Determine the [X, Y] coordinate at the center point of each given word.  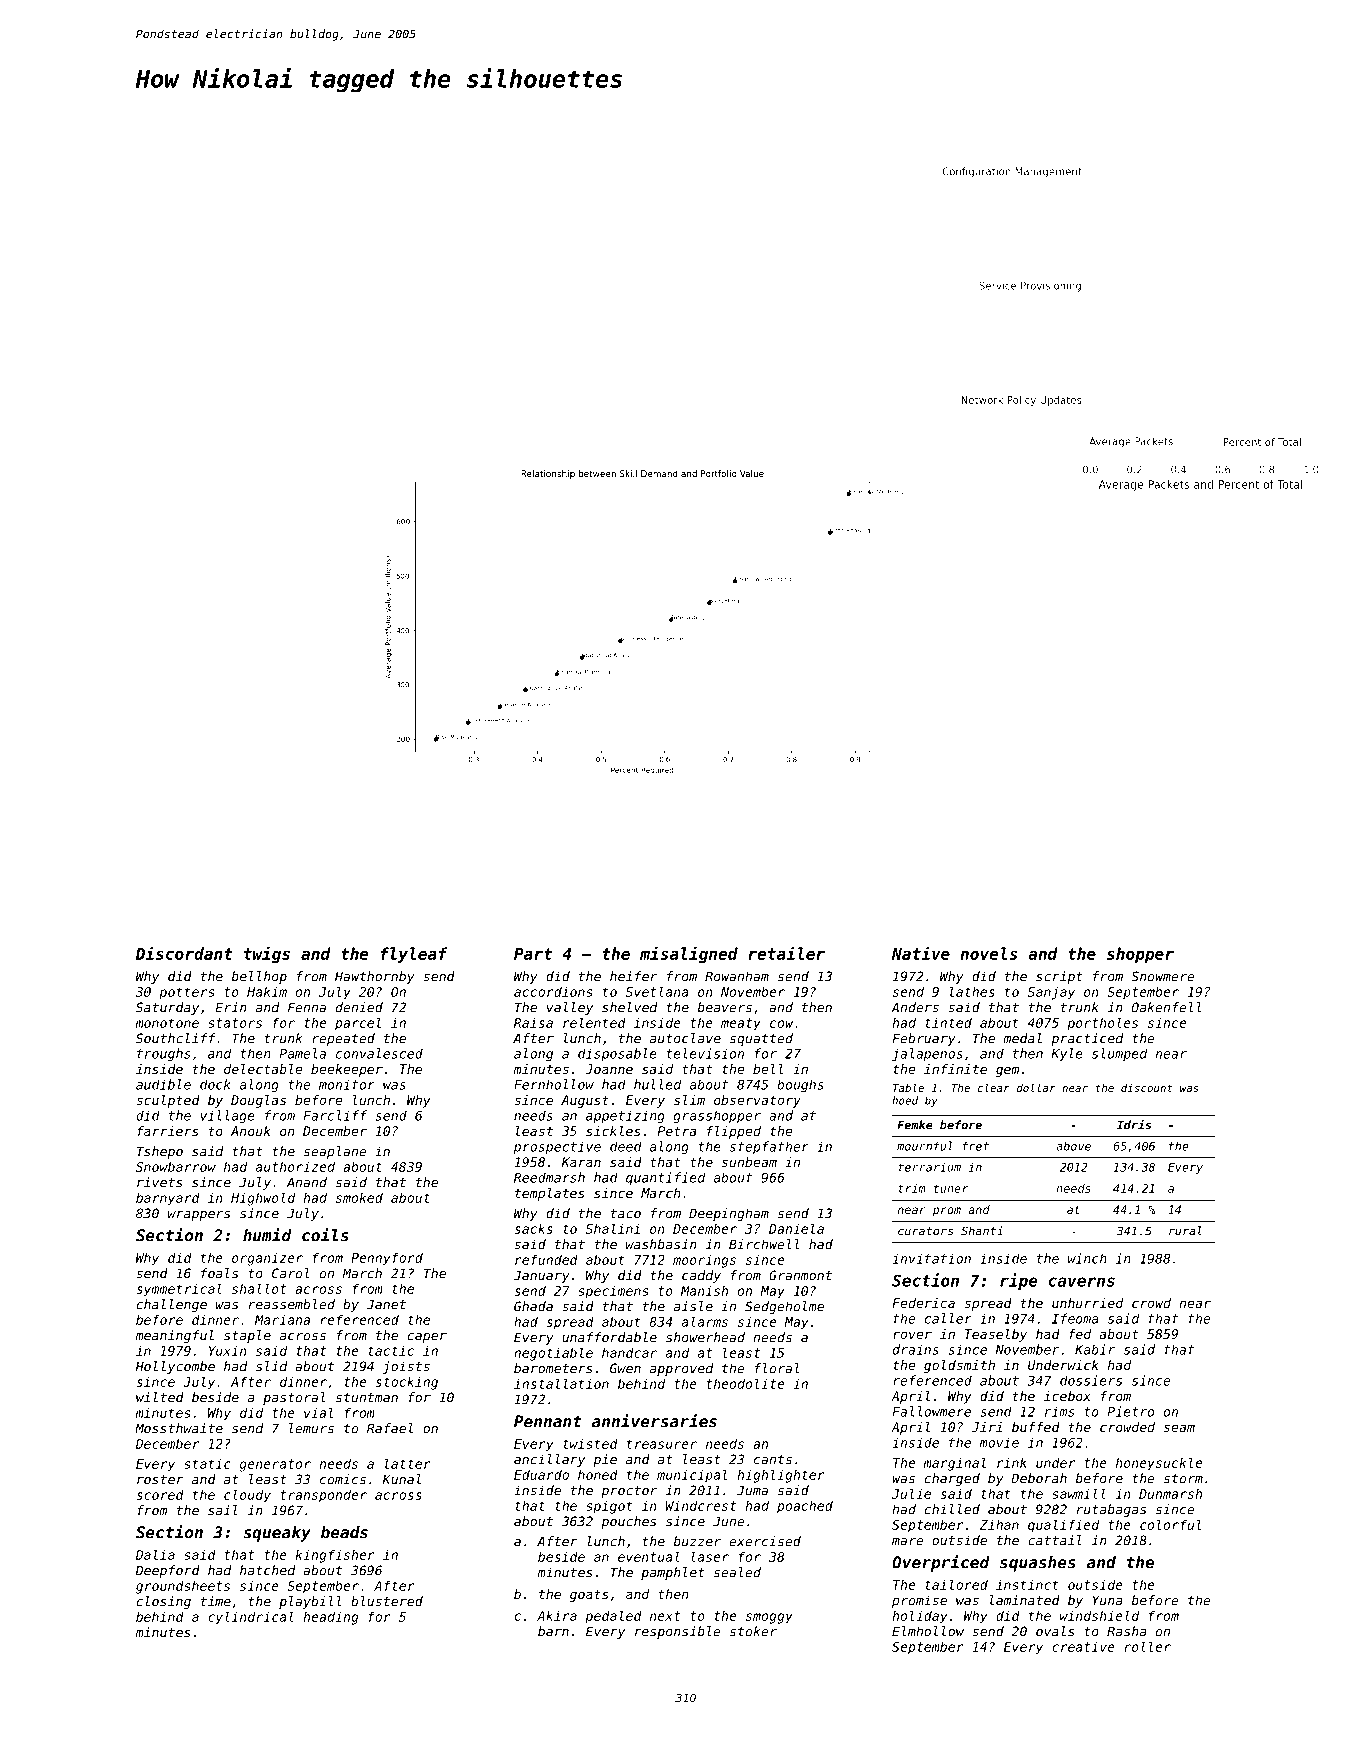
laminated [1025, 1600]
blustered [387, 1601]
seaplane [335, 1152]
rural [1185, 1231]
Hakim [267, 991]
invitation [931, 1258]
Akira [557, 1616]
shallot [259, 1288]
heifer [633, 976]
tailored [956, 1584]
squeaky [277, 1534]
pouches [628, 1522]
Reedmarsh [549, 1177]
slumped [1119, 1054]
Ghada [533, 1306]
